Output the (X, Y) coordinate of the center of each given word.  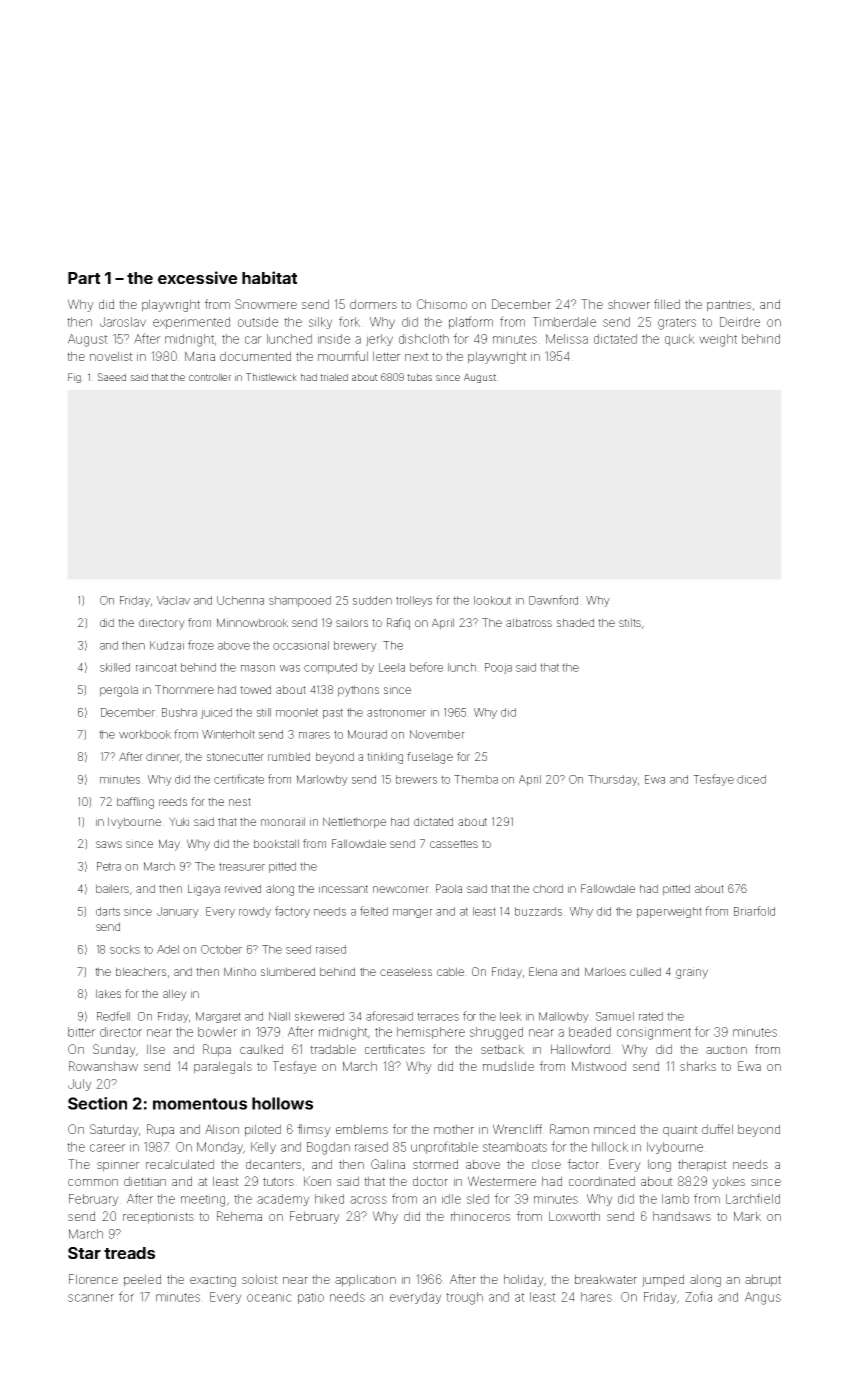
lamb (675, 1199)
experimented (191, 323)
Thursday (613, 780)
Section (97, 1103)
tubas (419, 377)
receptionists (158, 1218)
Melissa (567, 339)
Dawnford (553, 600)
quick (680, 340)
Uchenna (240, 600)
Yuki (179, 821)
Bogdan (328, 1148)
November (437, 734)
